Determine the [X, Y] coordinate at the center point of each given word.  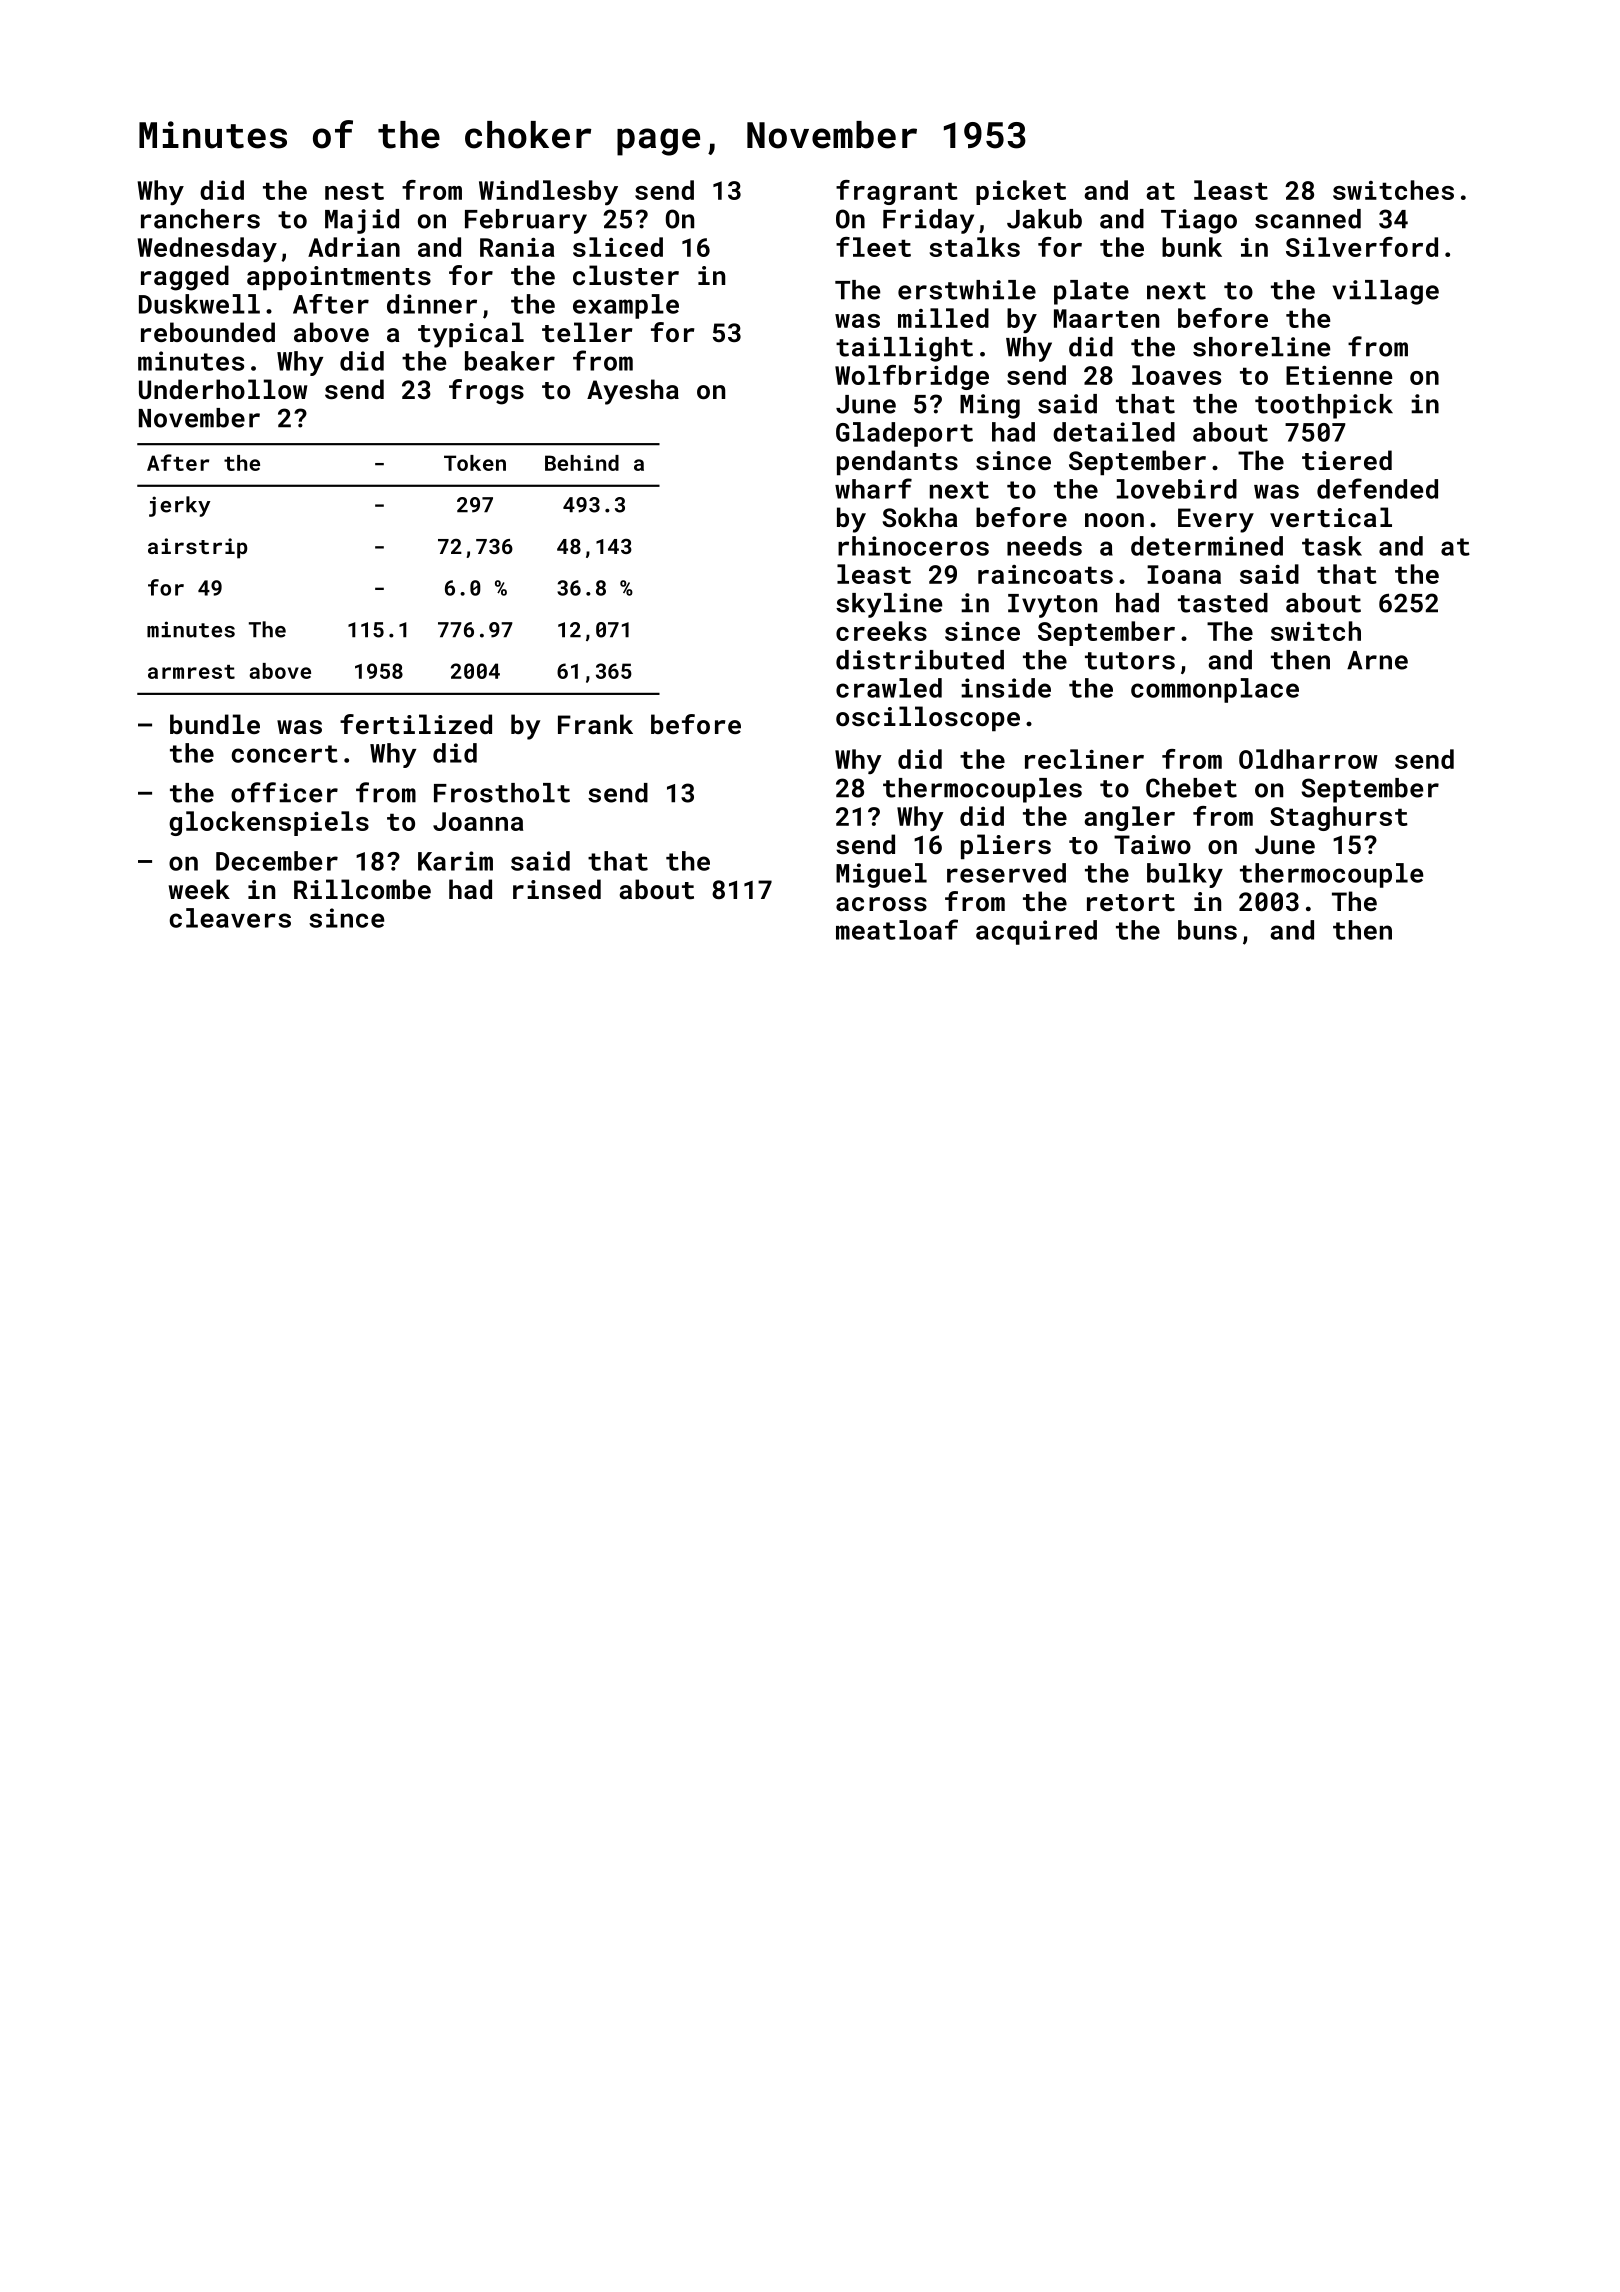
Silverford [1362, 247]
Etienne [1339, 375]
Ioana [1184, 574]
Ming [990, 406]
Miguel [881, 875]
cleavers [230, 918]
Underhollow [223, 389]
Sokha [920, 517]
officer [284, 792]
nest [354, 191]
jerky [179, 506]
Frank [595, 724]
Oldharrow [1308, 759]
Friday [928, 221]
